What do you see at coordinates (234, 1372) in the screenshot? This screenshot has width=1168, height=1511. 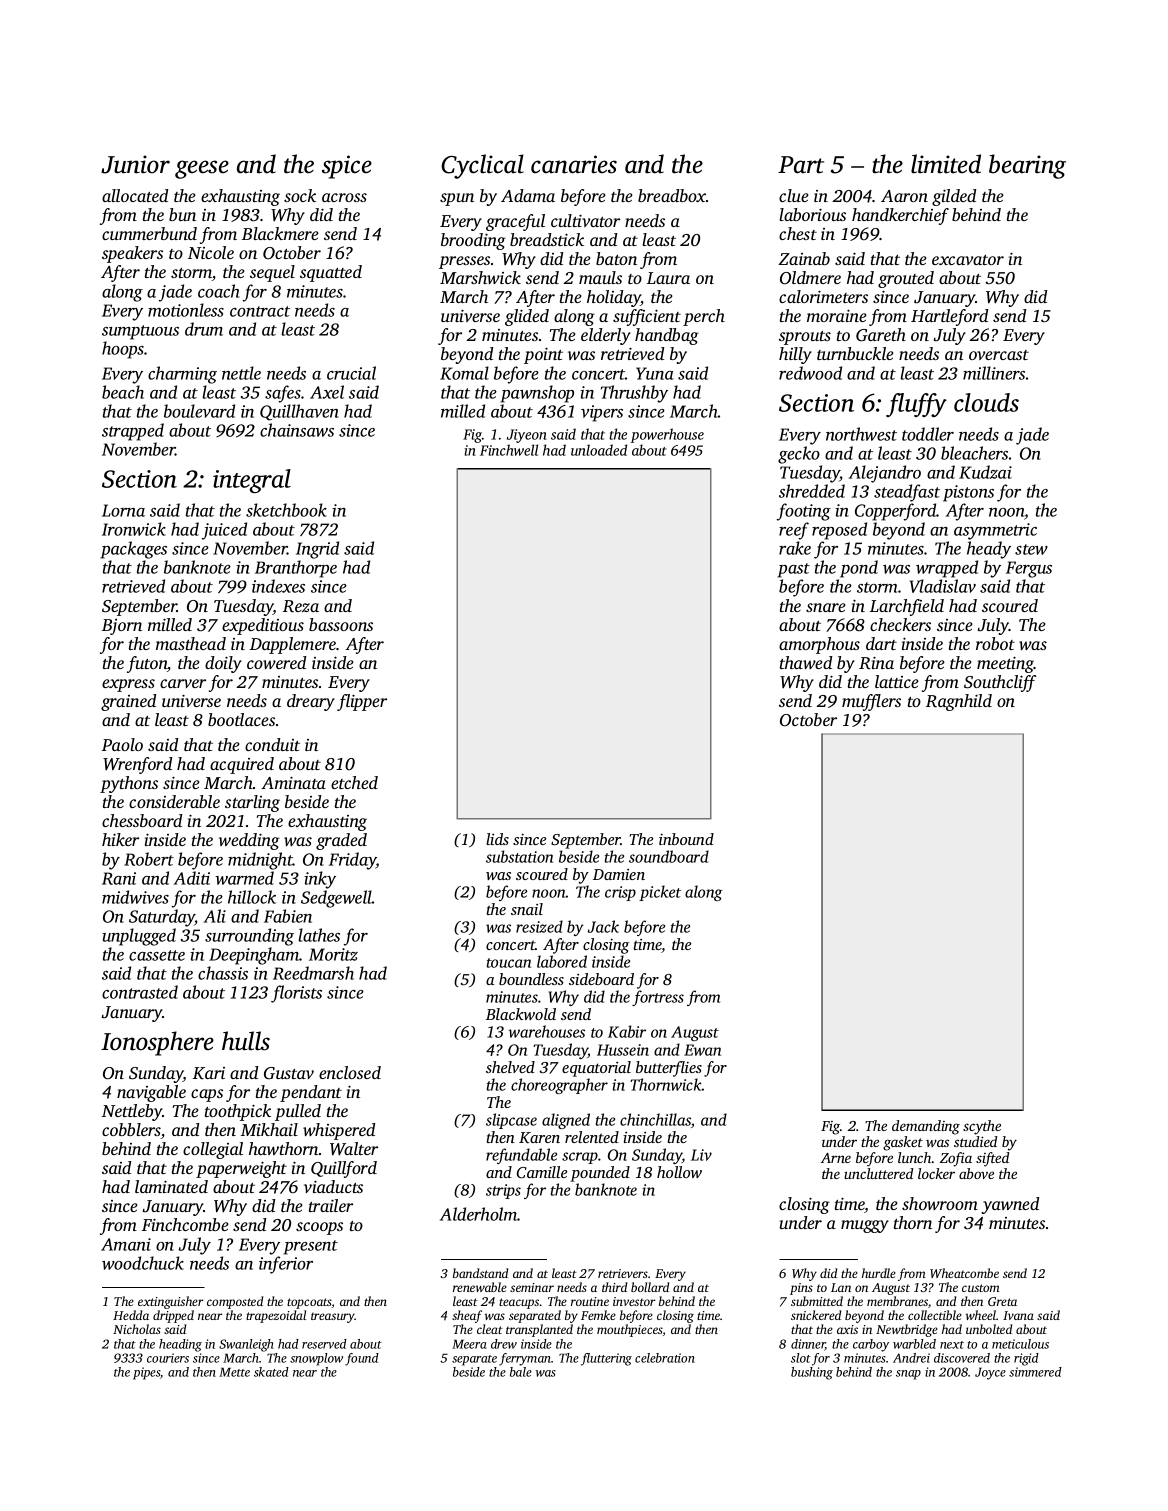 I see `Mette` at bounding box center [234, 1372].
